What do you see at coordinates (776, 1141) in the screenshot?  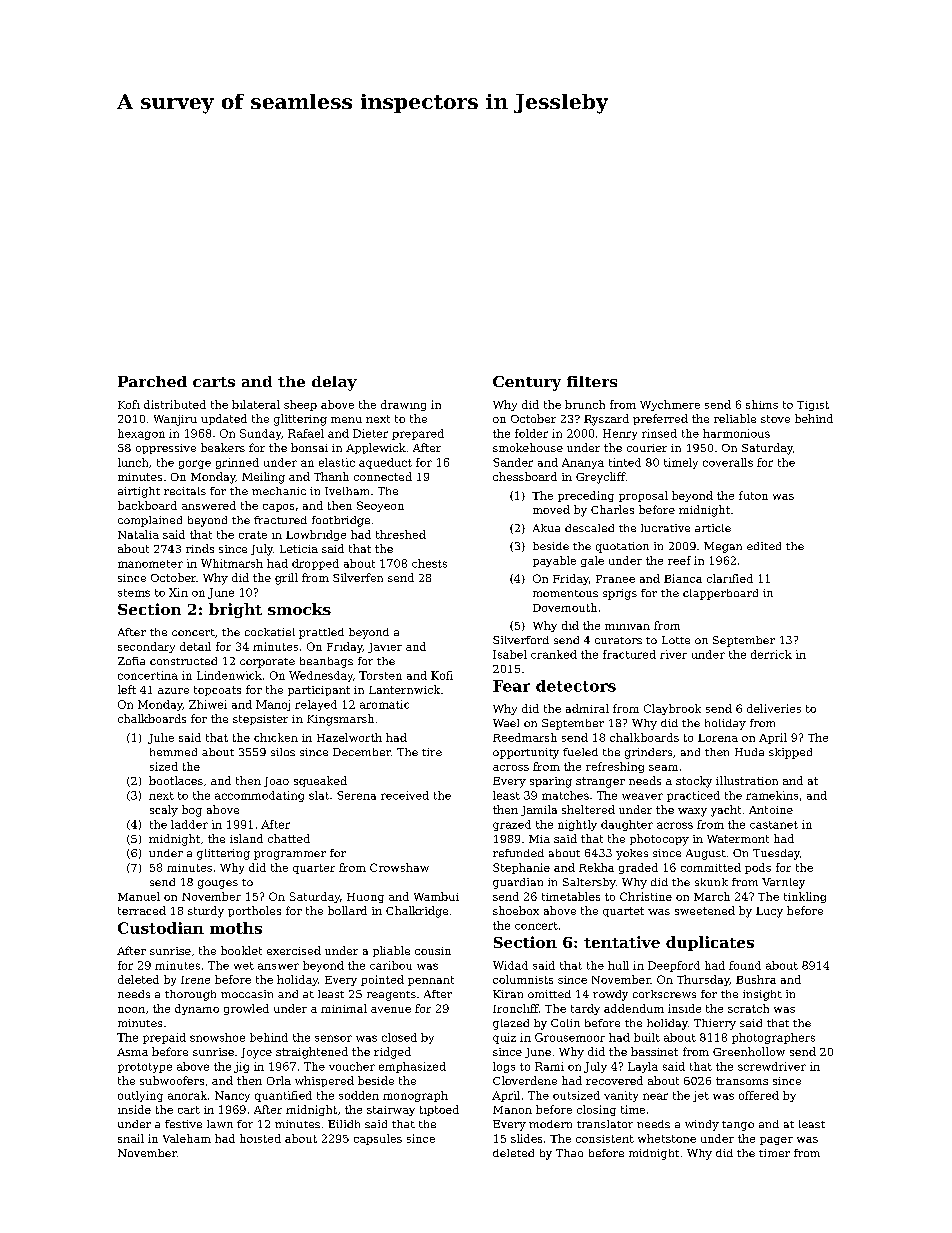 I see `pager` at bounding box center [776, 1141].
